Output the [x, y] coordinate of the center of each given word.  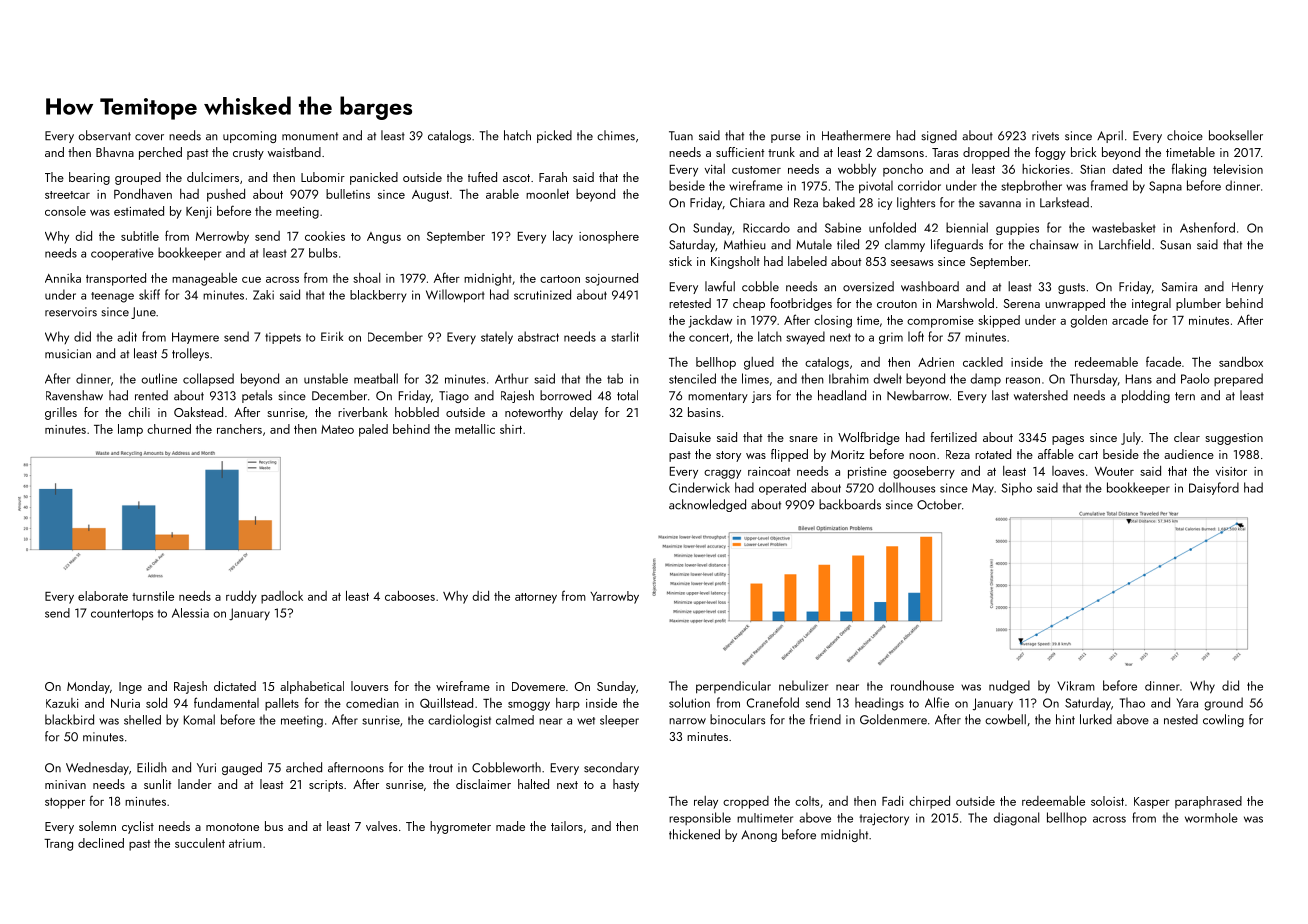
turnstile [153, 596]
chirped [929, 802]
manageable [204, 279]
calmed [515, 720]
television [1238, 169]
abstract [538, 336]
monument [310, 136]
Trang [58, 845]
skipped [999, 321]
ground [1223, 704]
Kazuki [62, 703]
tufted [482, 177]
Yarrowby [614, 597]
